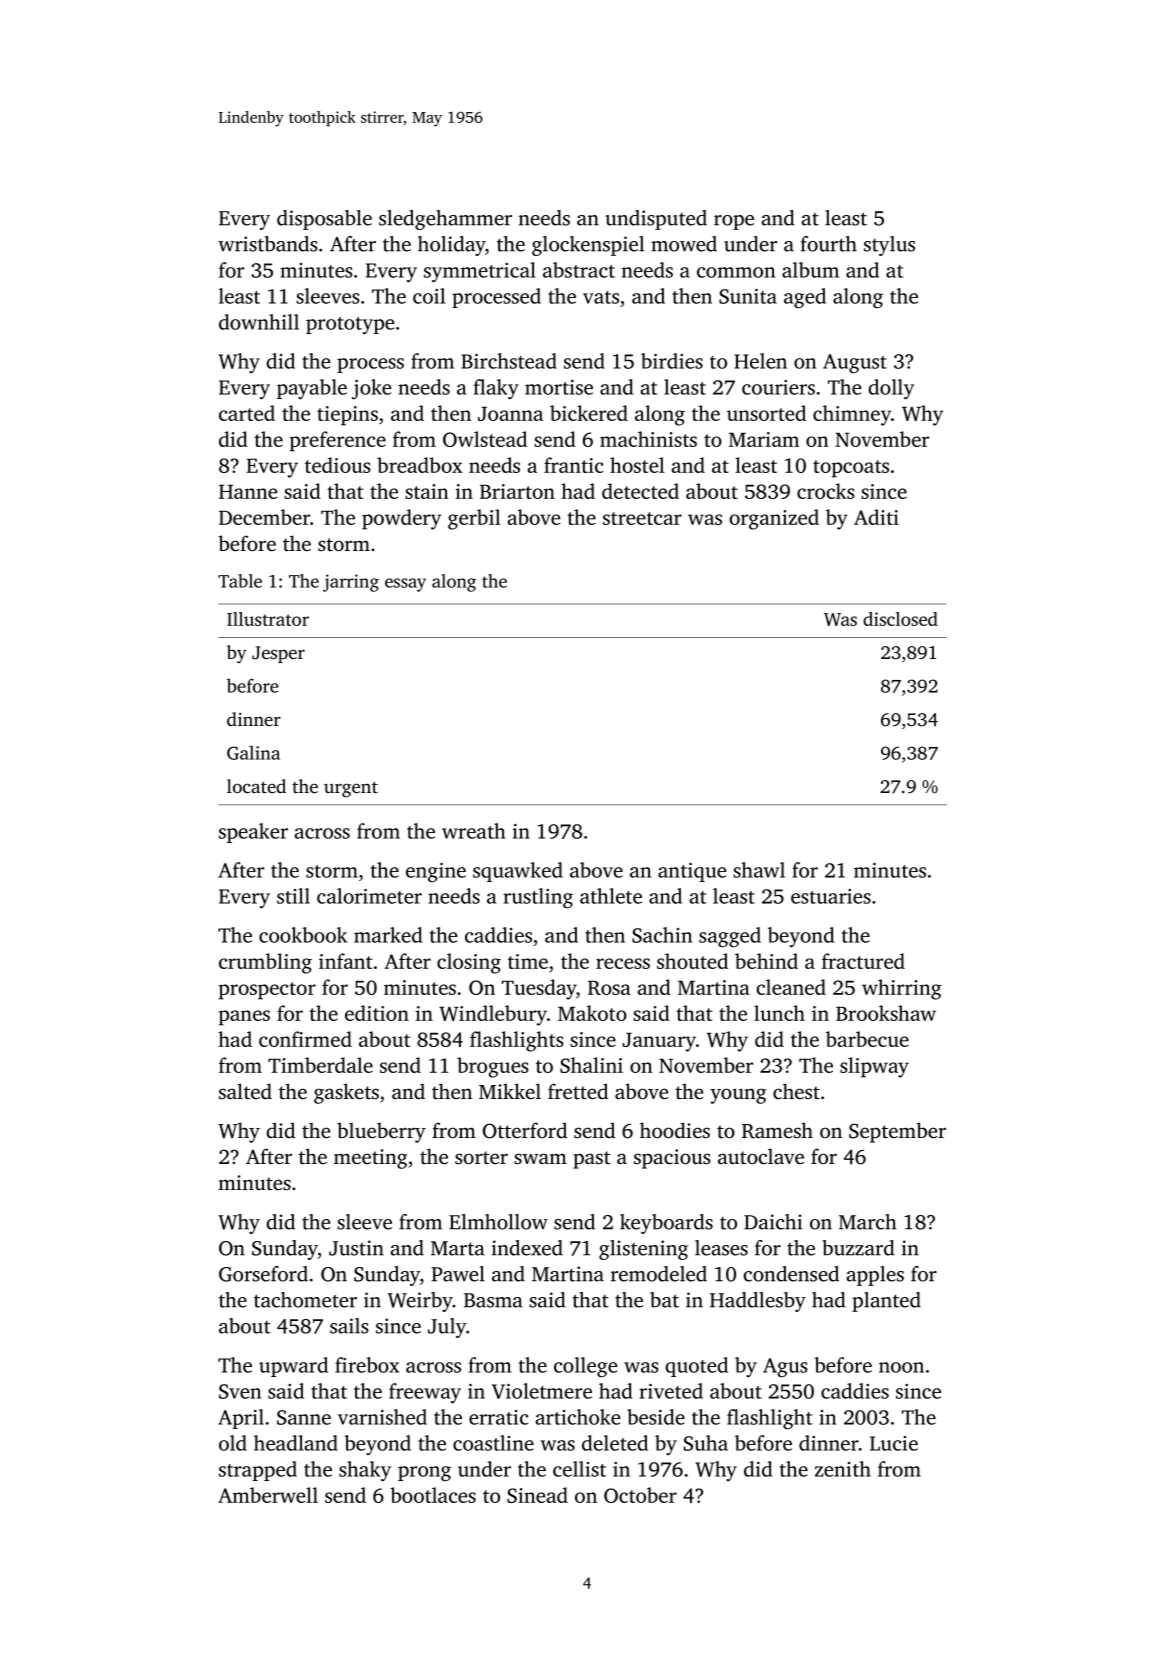 This screenshot has height=1654, width=1165. I want to click on bootlaces, so click(433, 1495).
